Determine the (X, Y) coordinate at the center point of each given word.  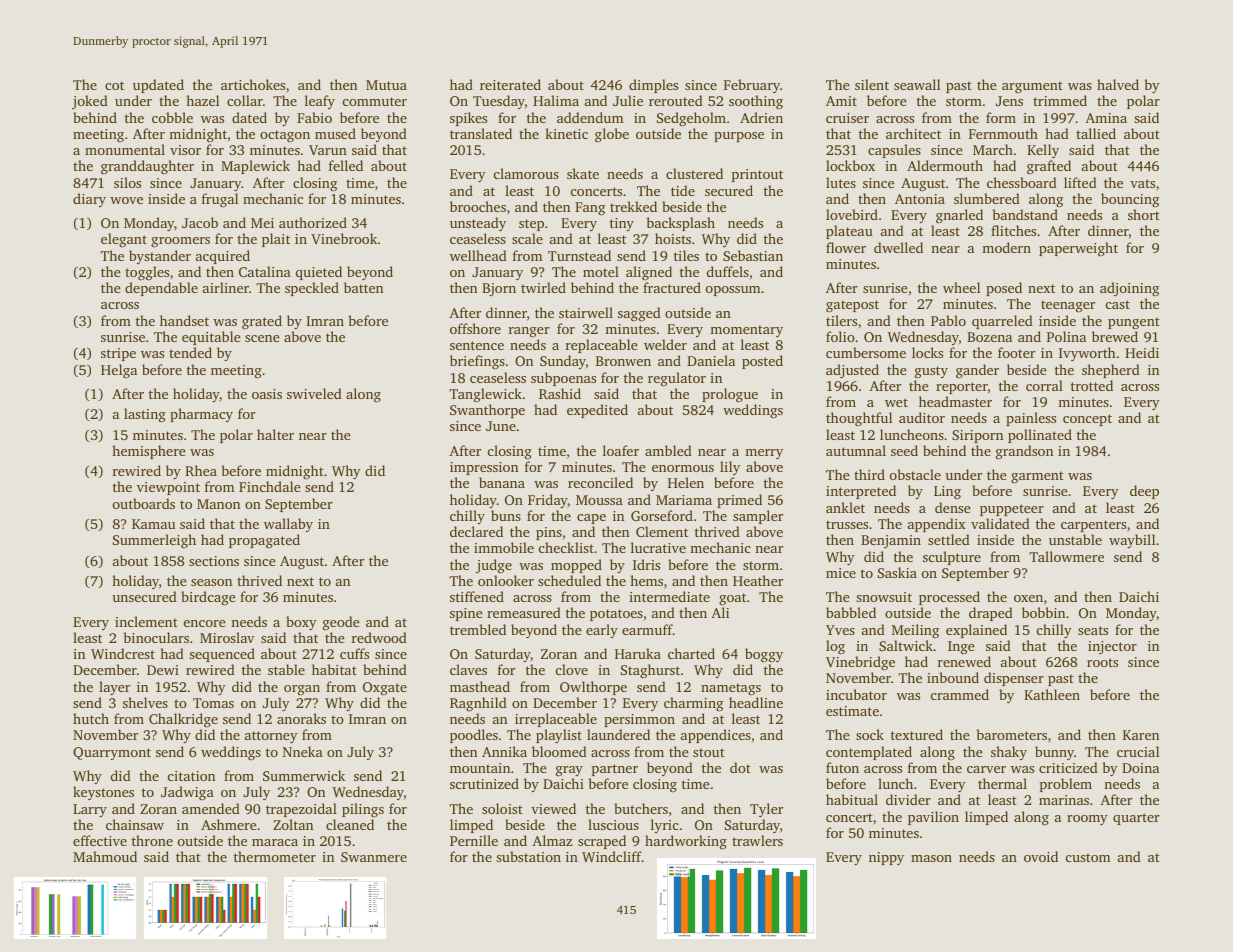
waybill (1132, 541)
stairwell (586, 312)
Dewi (163, 670)
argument (1032, 87)
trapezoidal (301, 810)
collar (245, 100)
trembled (478, 629)
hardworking (686, 842)
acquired (223, 257)
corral (1044, 385)
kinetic (566, 133)
